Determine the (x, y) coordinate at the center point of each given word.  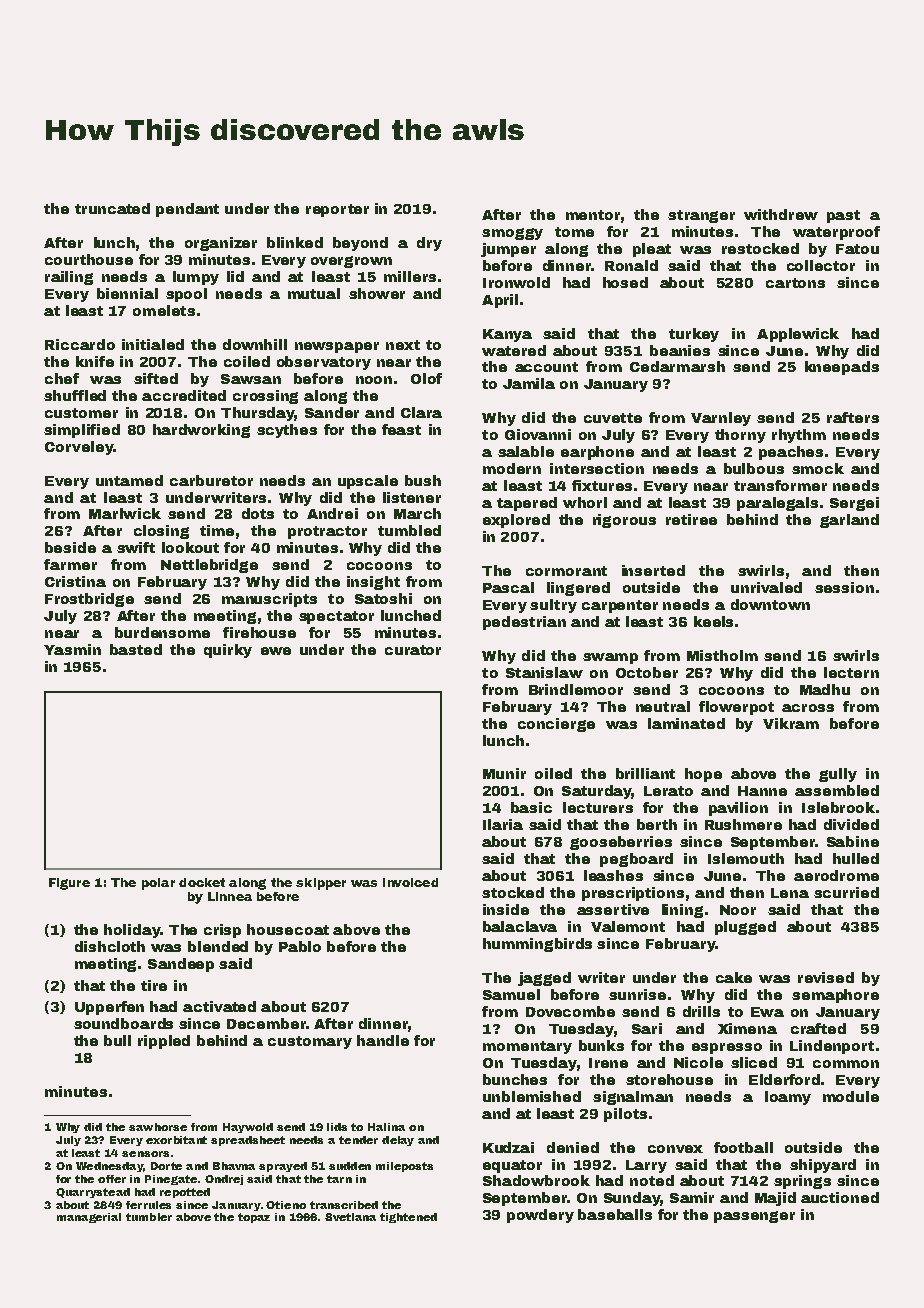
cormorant (566, 571)
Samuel (511, 994)
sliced (754, 1062)
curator (413, 650)
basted (136, 649)
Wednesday (109, 1167)
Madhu (825, 689)
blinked (295, 242)
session (844, 587)
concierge (556, 725)
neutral (663, 706)
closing (161, 532)
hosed (625, 282)
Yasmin (72, 649)
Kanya (507, 335)
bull (117, 1040)
